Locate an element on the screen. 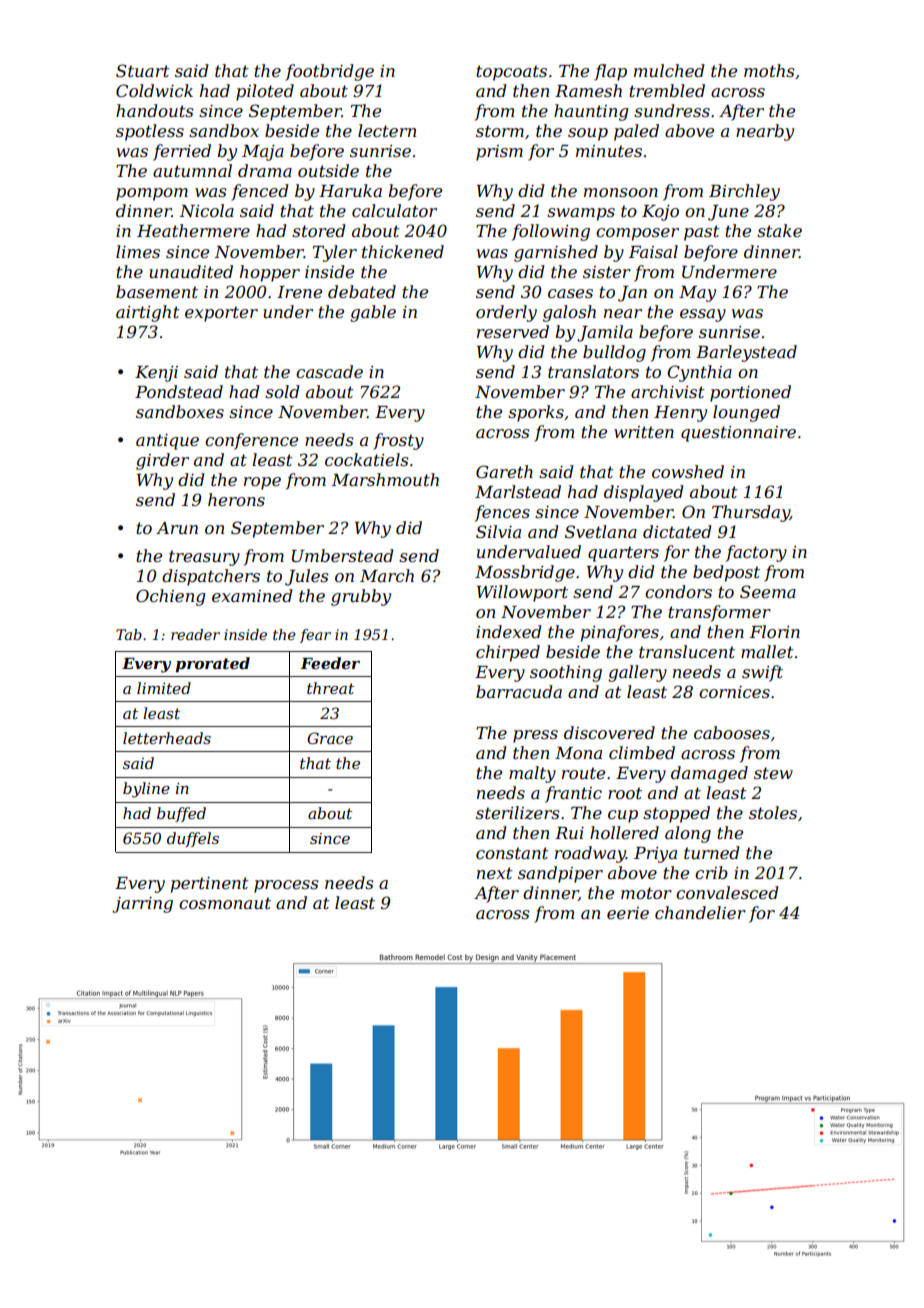  jarring is located at coordinates (142, 905).
